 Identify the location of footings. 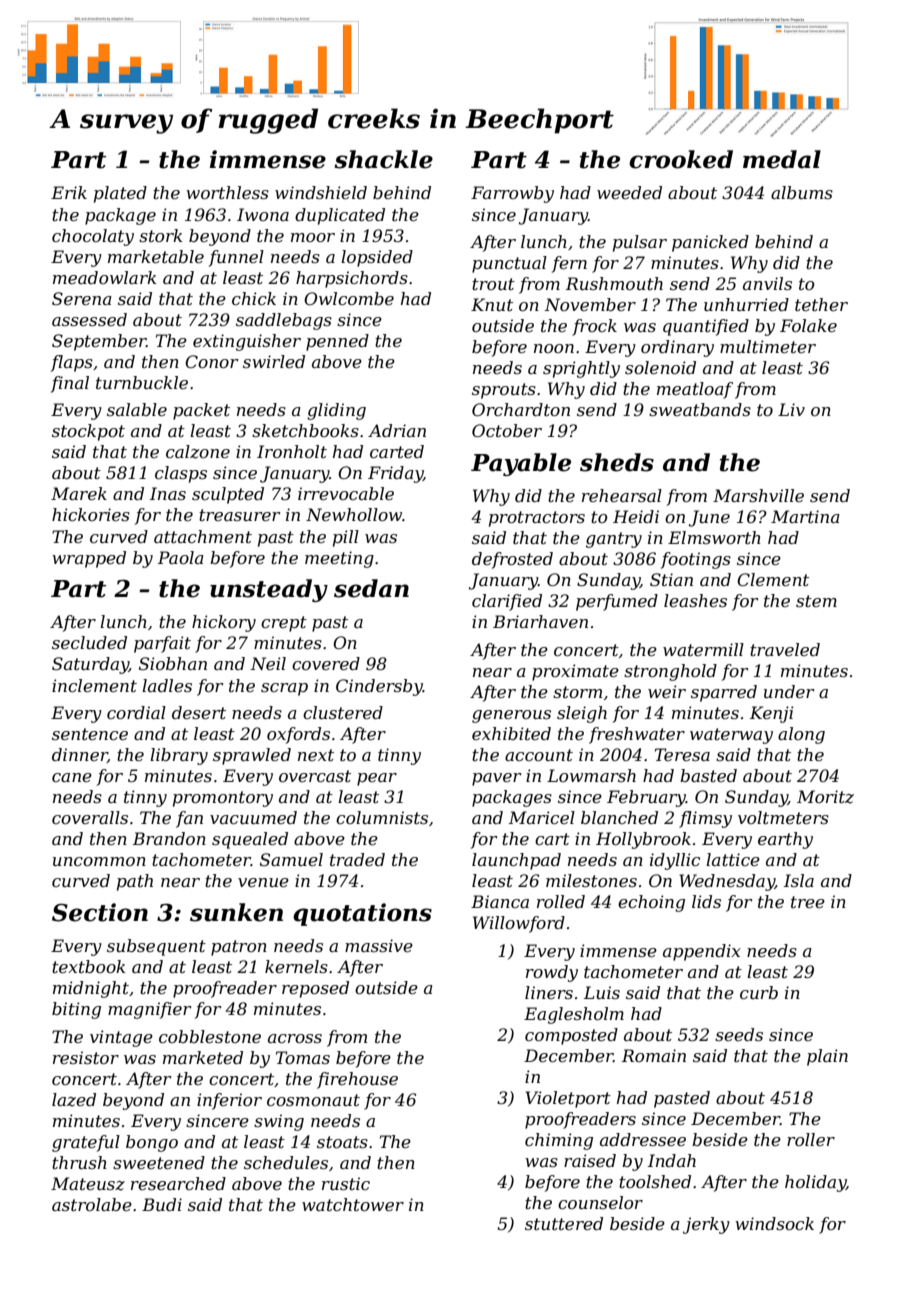
(696, 560).
